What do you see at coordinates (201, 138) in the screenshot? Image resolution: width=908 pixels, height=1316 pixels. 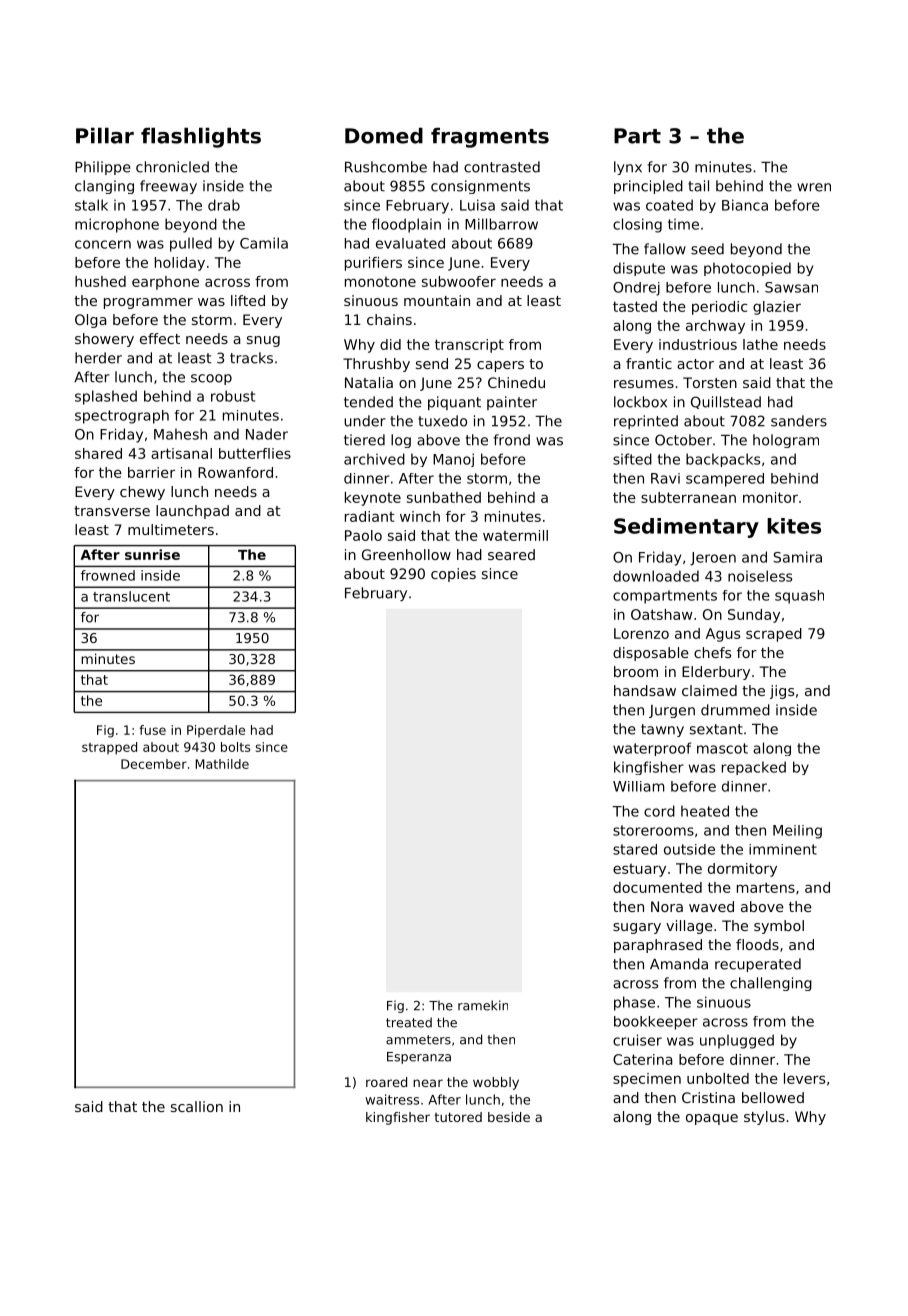 I see `flashlights` at bounding box center [201, 138].
